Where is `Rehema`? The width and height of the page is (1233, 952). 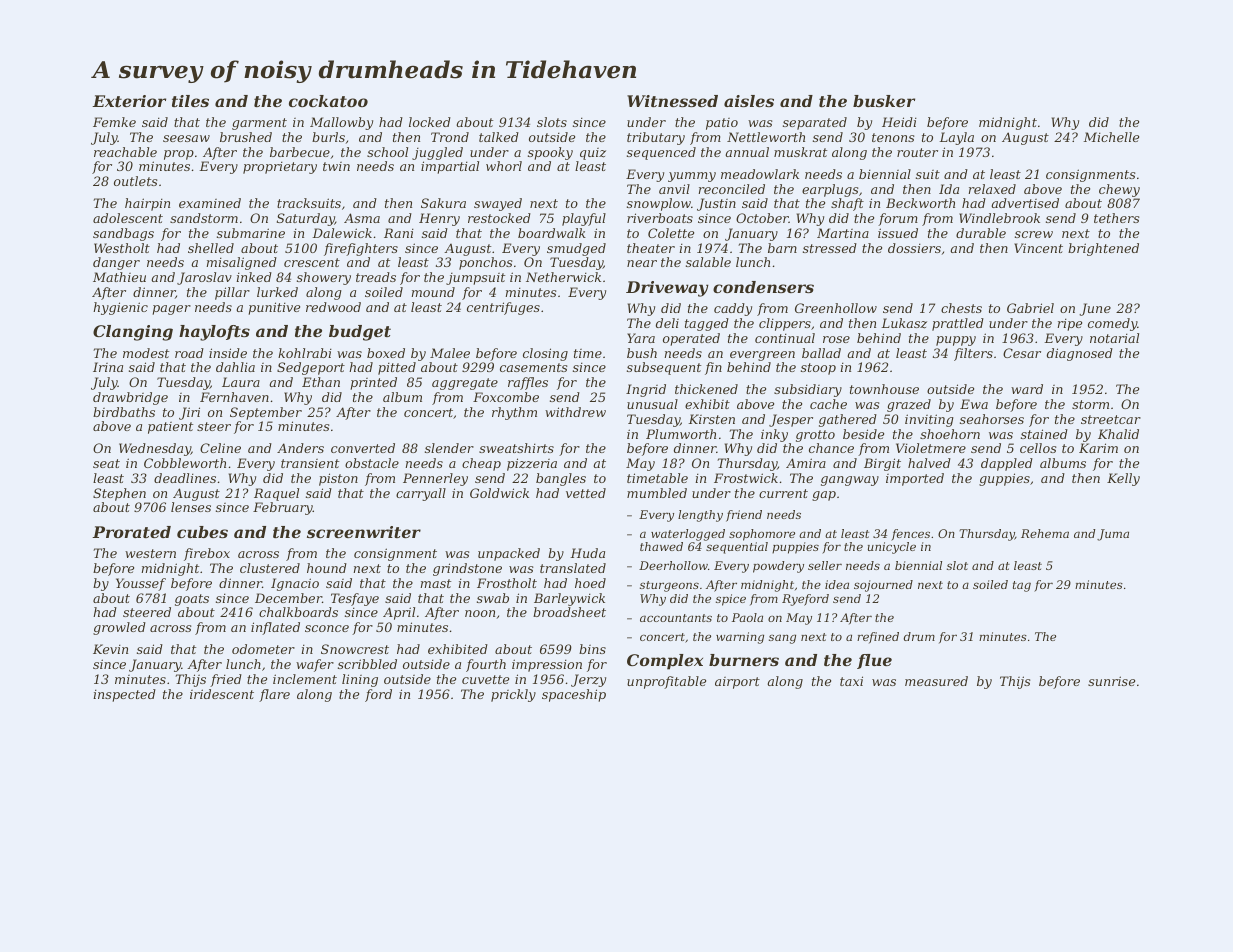
Rehema is located at coordinates (1045, 533).
